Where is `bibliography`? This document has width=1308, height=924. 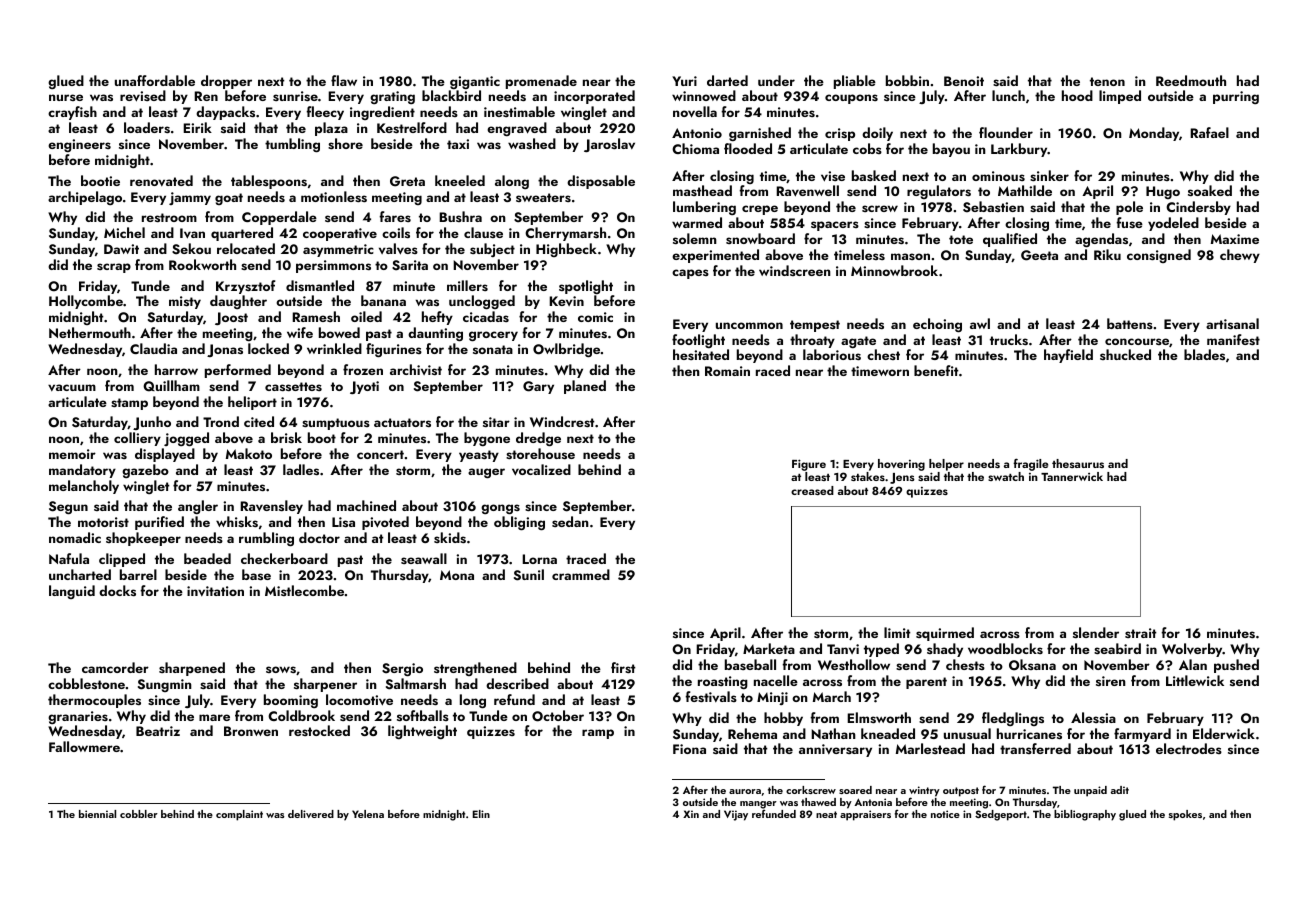 bibliography is located at coordinates (1085, 815).
